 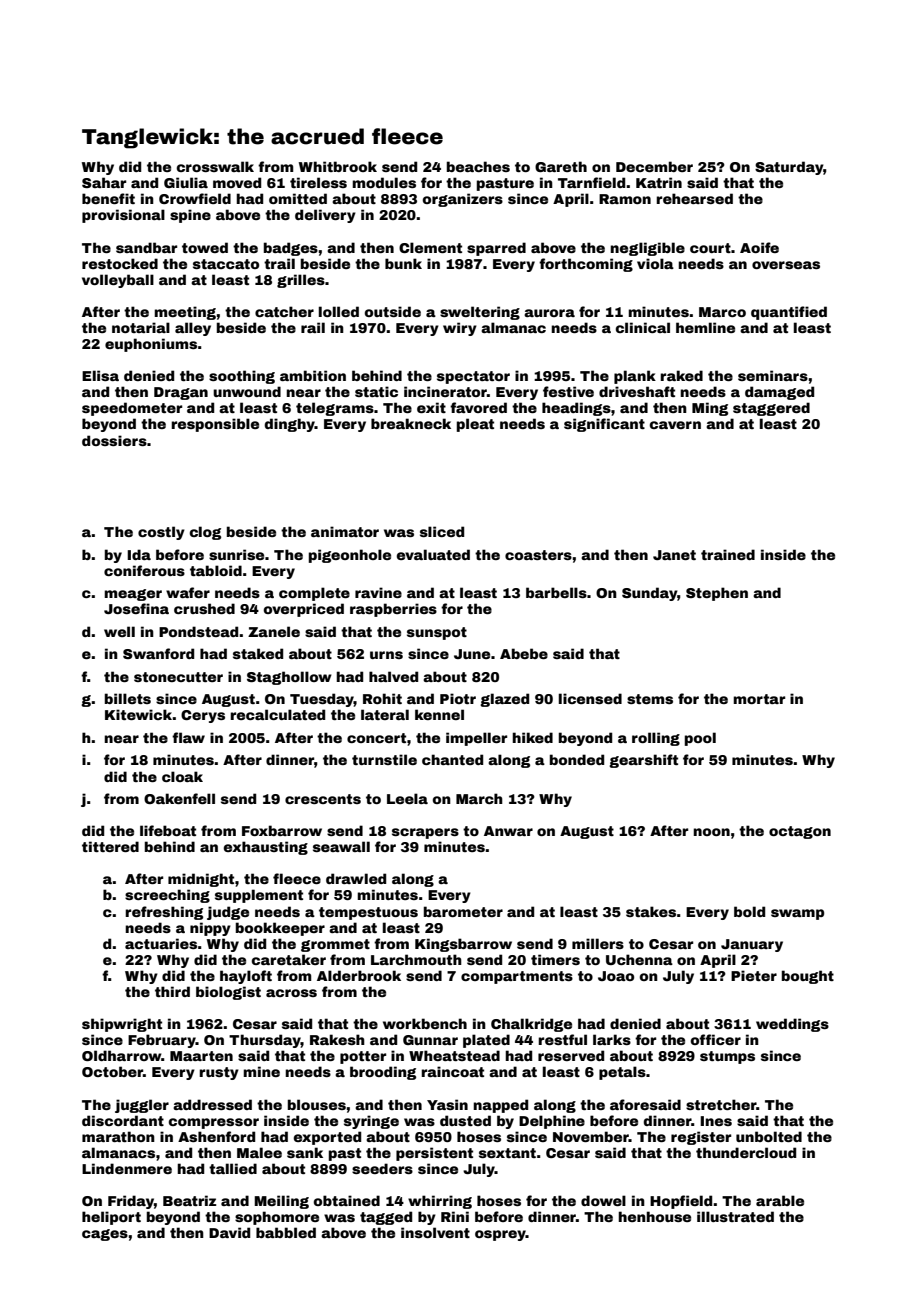 I want to click on insolvent, so click(x=435, y=1232).
